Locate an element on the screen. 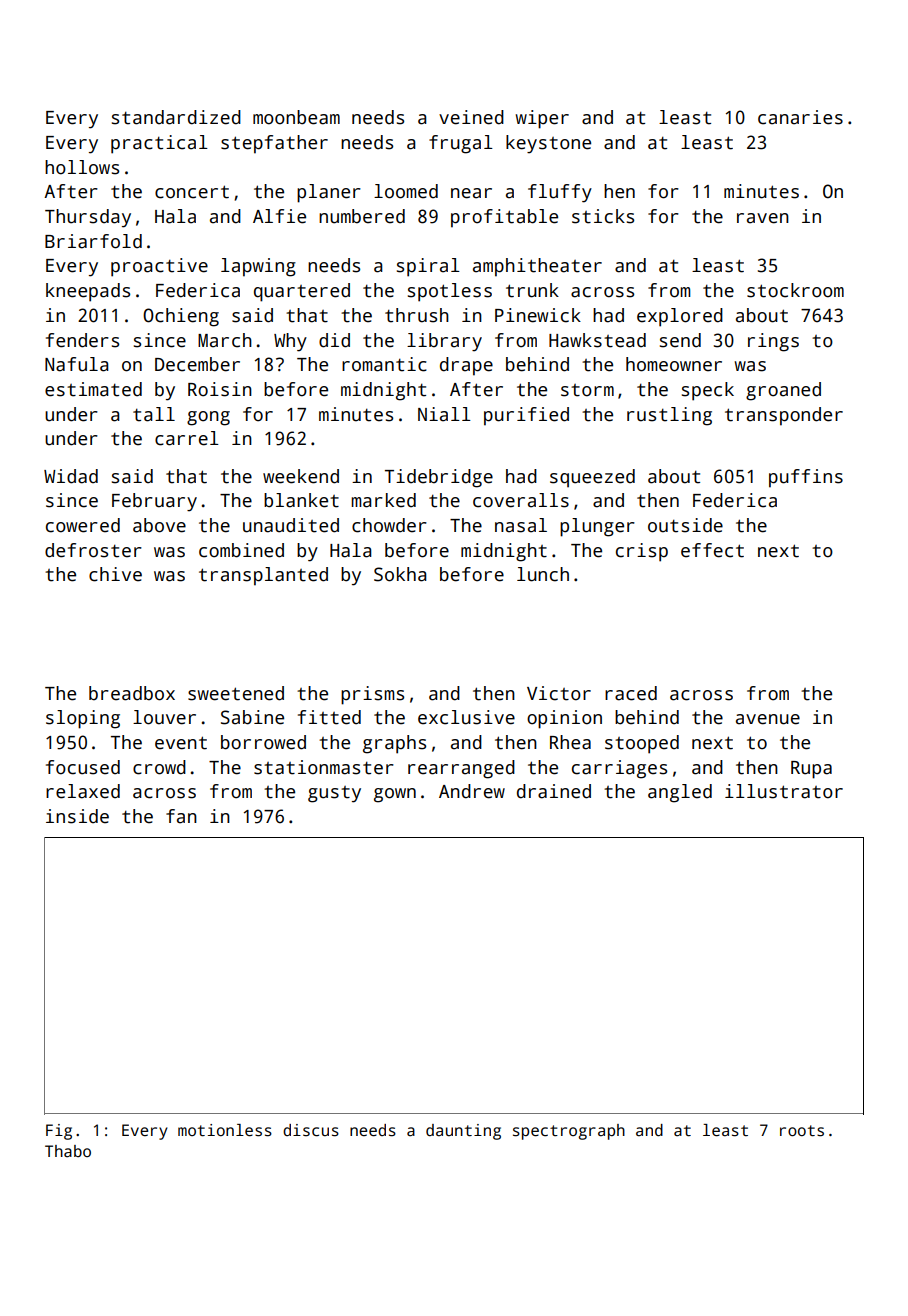 The width and height of the screenshot is (908, 1316). veined is located at coordinates (471, 117).
